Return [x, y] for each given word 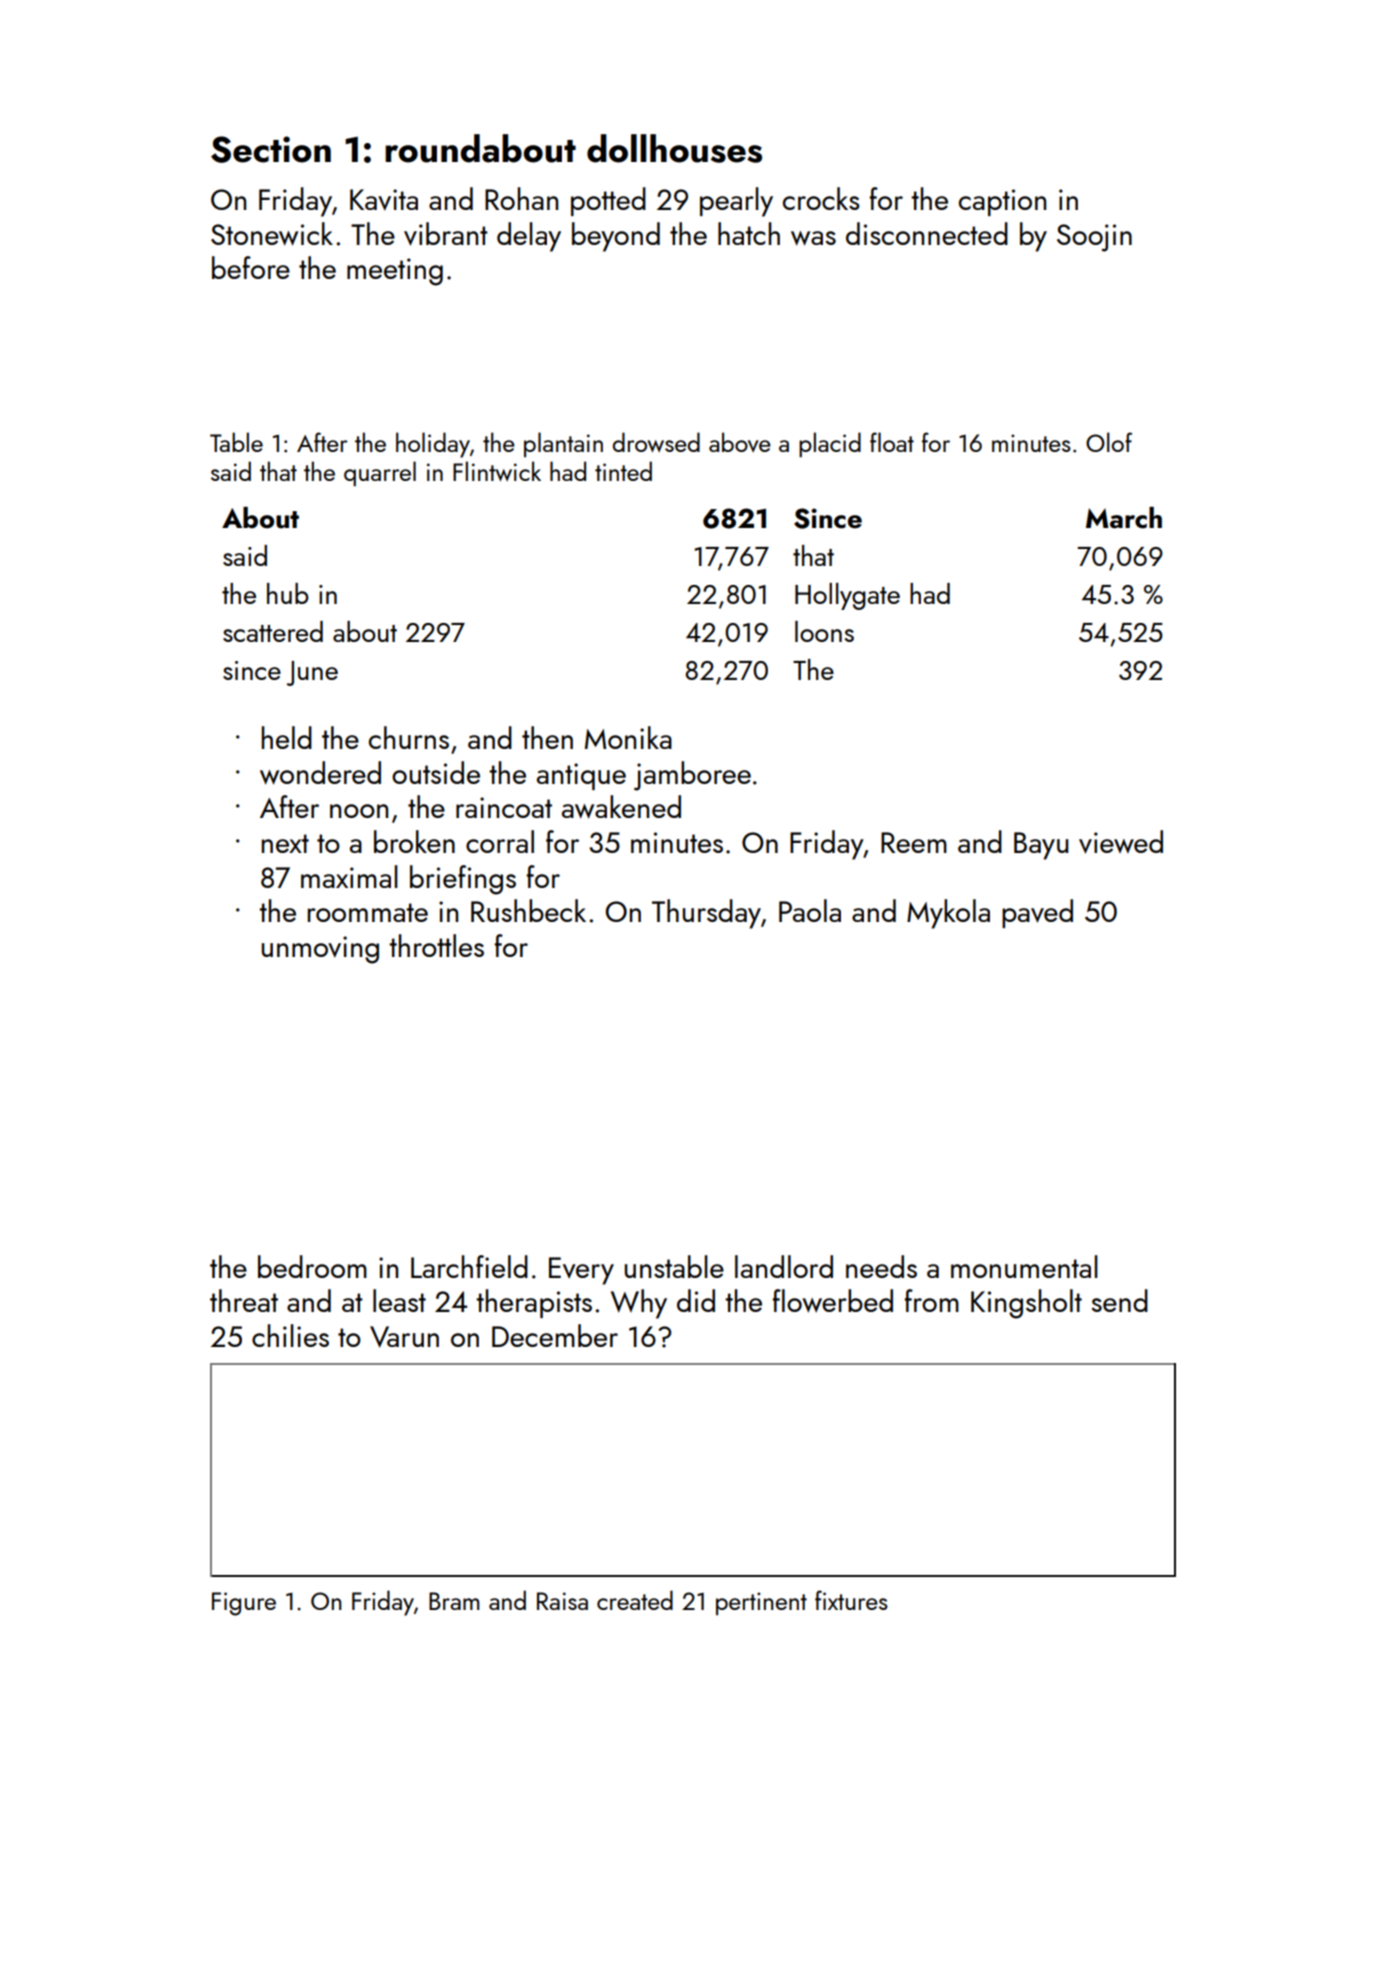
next [285, 843]
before [251, 267]
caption [1002, 202]
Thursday [706, 914]
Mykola [948, 914]
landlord [784, 1266]
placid [830, 444]
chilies [290, 1335]
